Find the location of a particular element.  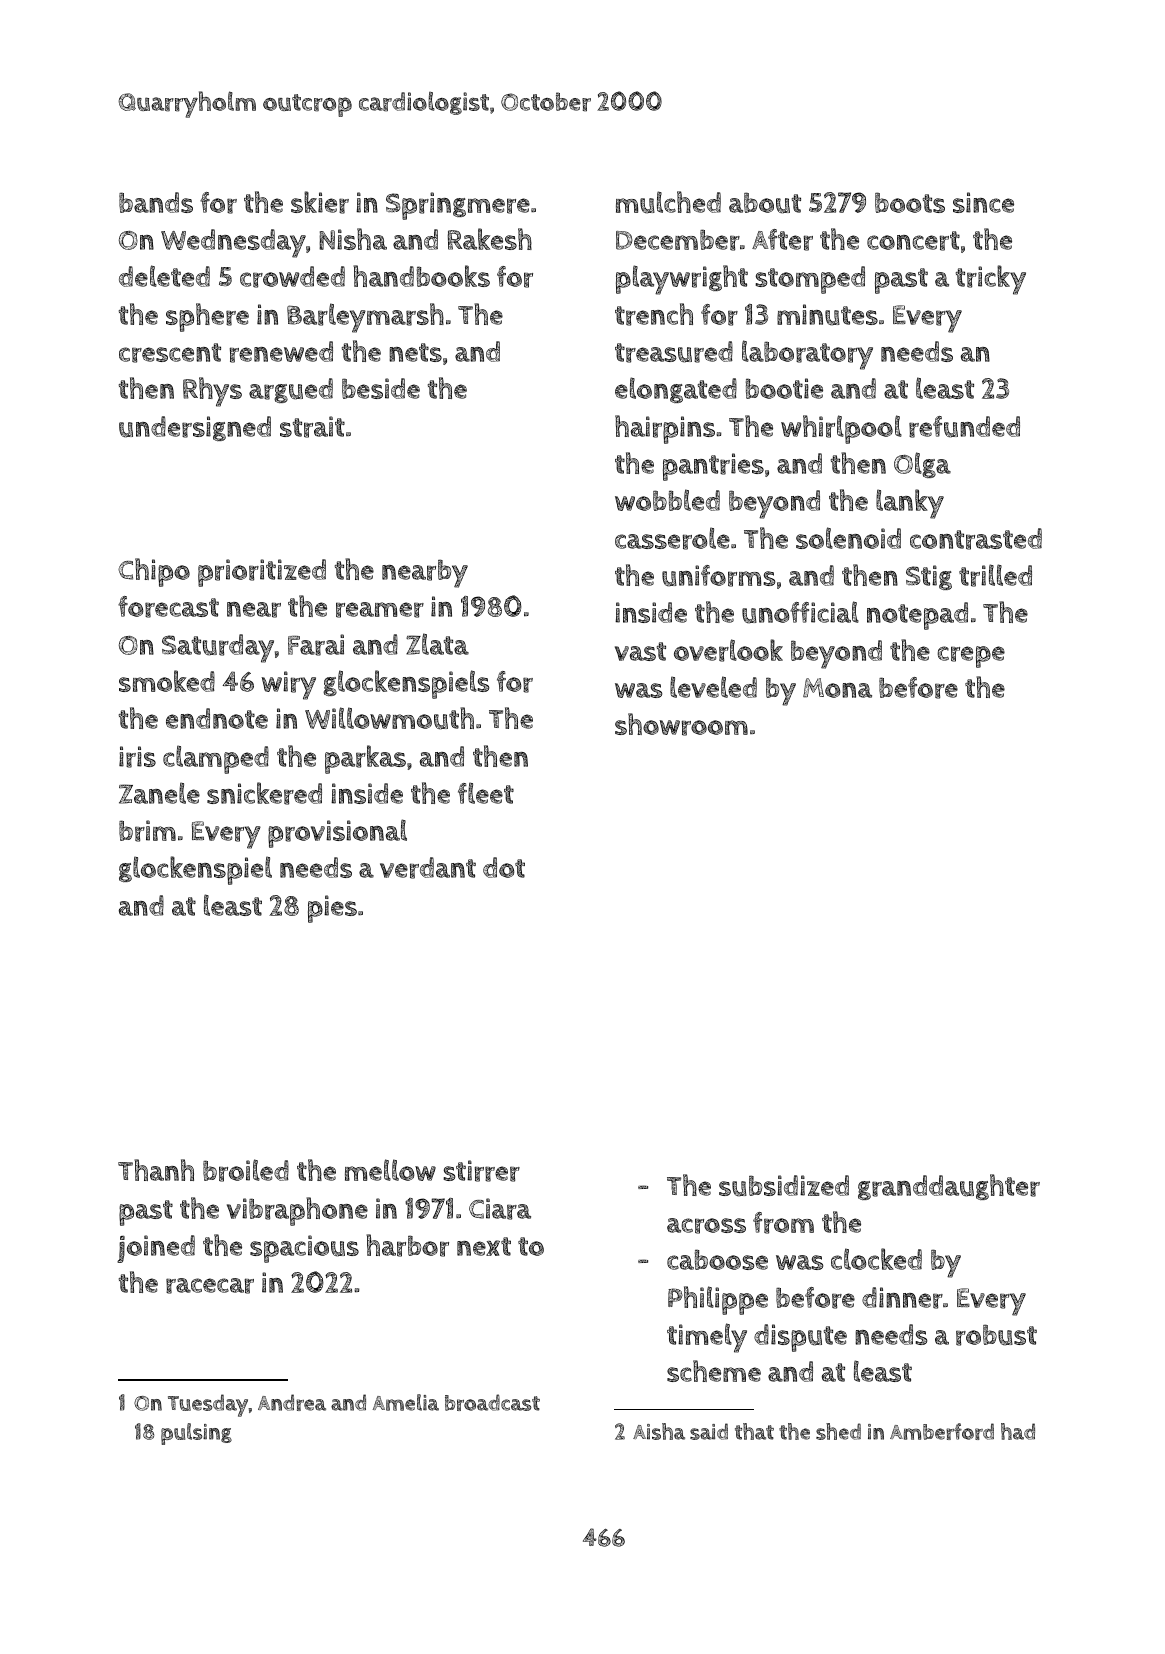

since is located at coordinates (983, 202).
